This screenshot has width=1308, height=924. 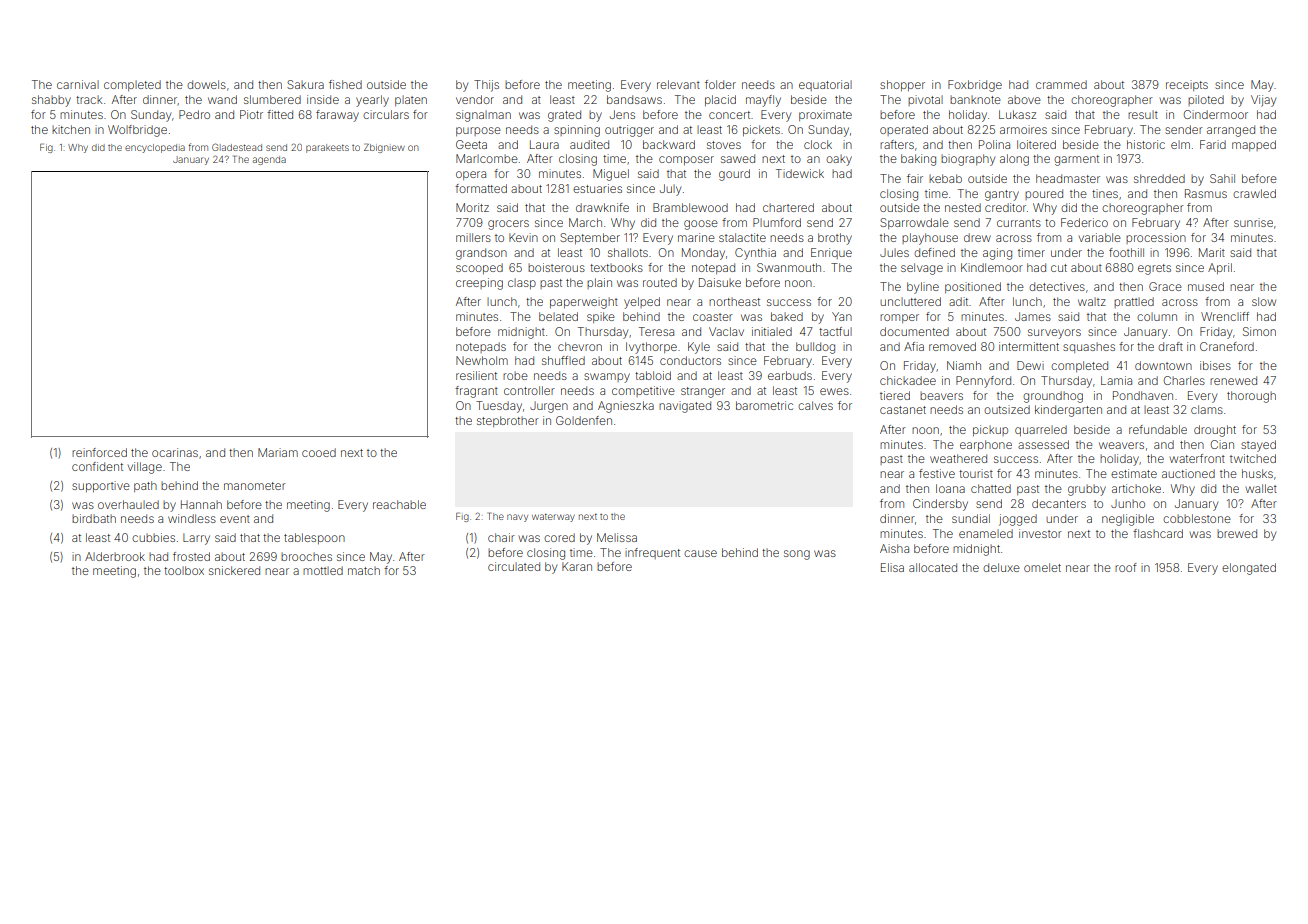 I want to click on reinforced, so click(x=99, y=452).
